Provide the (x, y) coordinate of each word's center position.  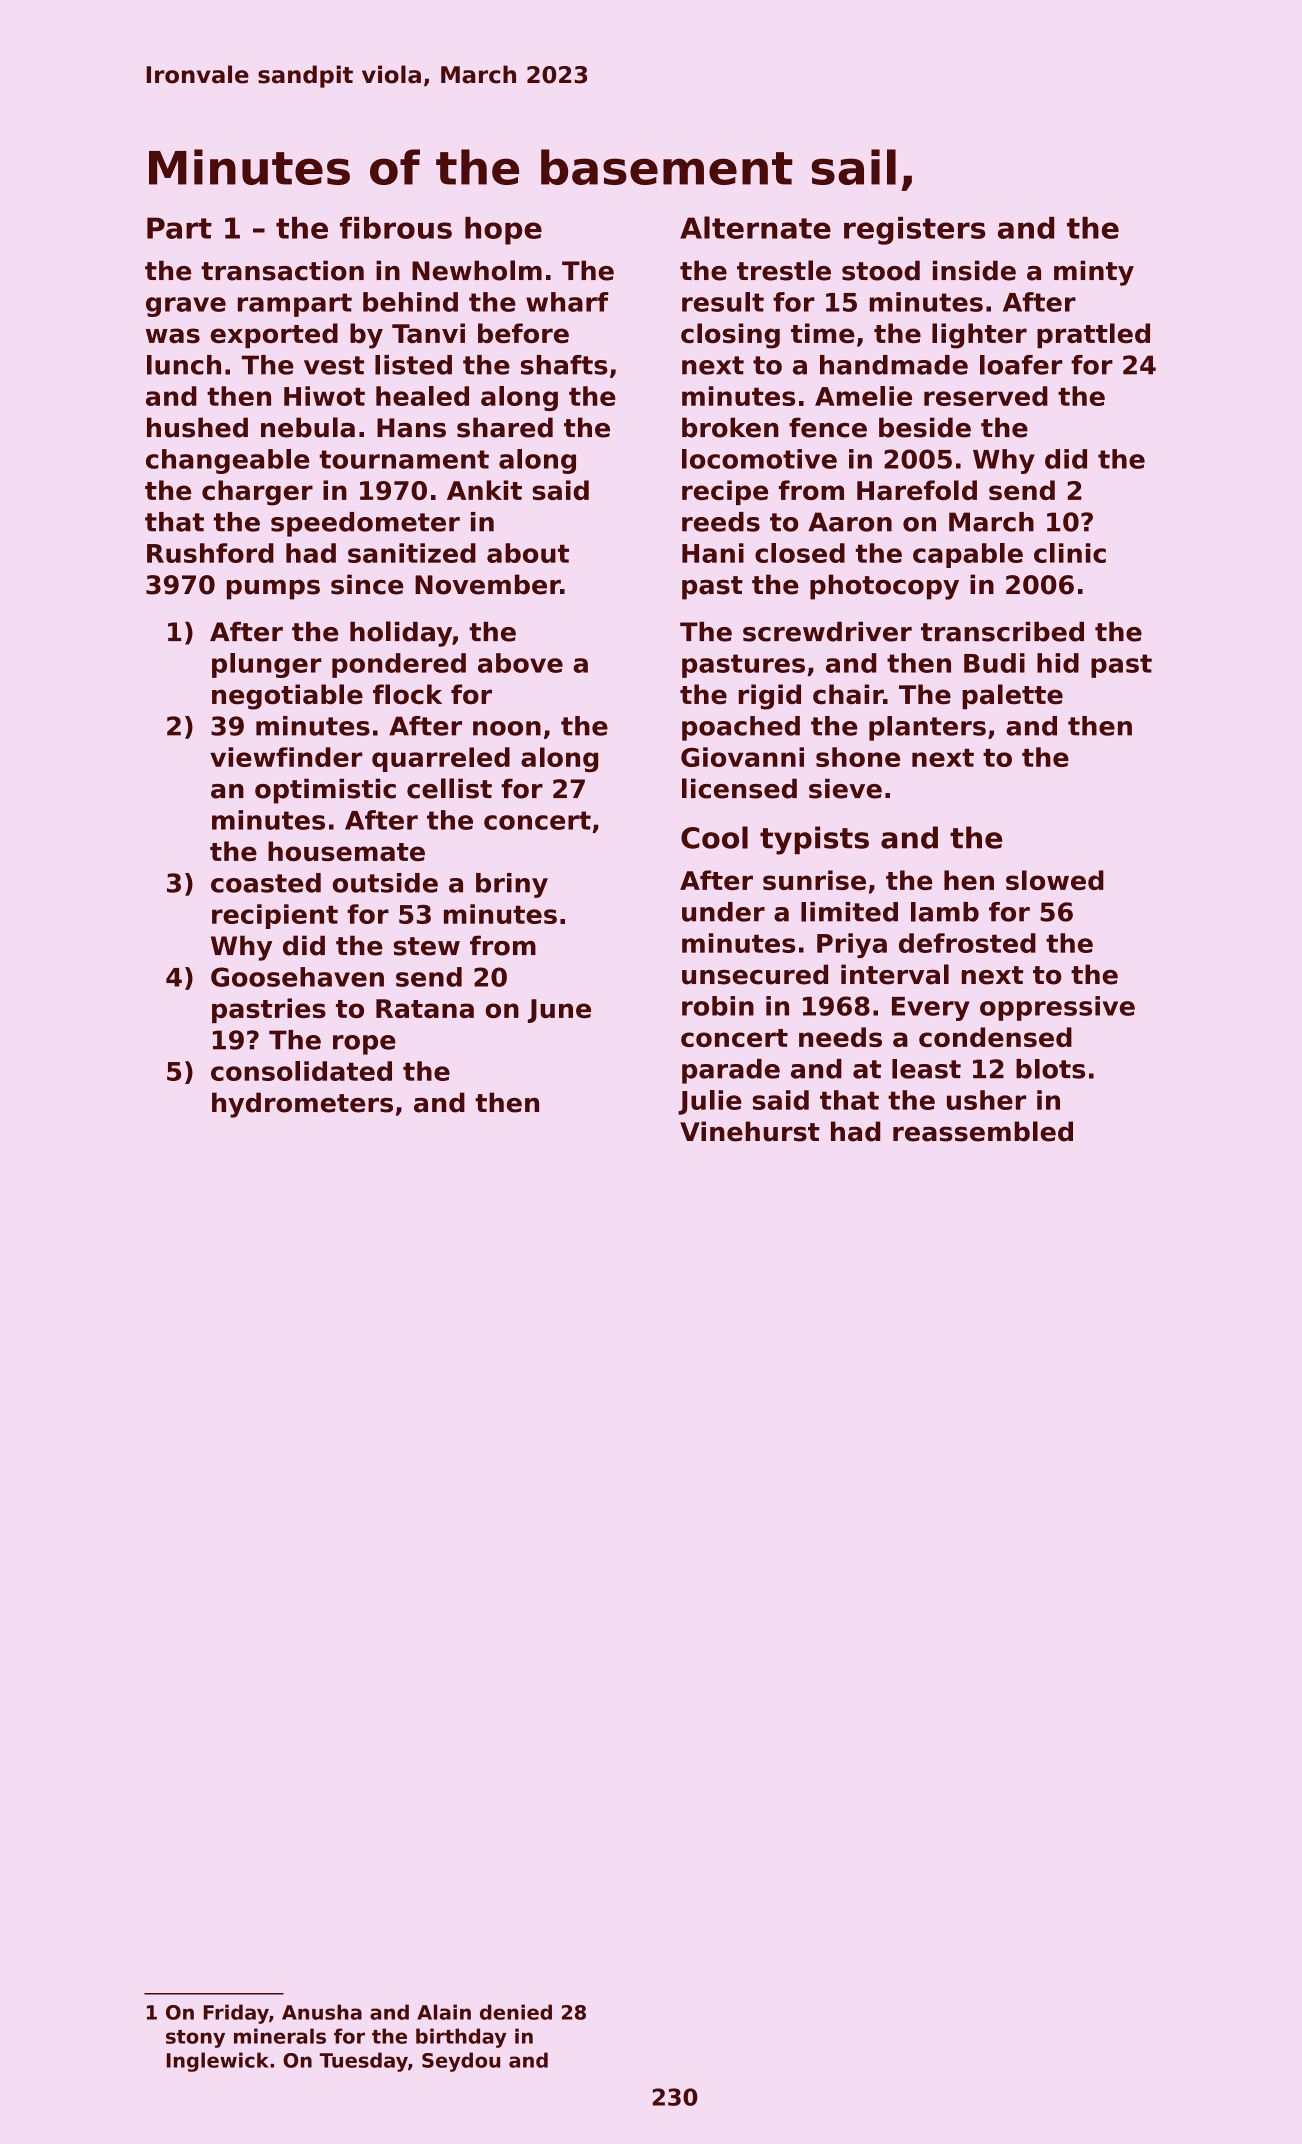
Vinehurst (750, 1131)
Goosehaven (297, 977)
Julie (710, 1102)
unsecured (755, 974)
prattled (1093, 335)
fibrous (396, 228)
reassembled (983, 1131)
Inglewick (217, 2062)
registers (915, 231)
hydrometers (302, 1105)
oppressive (1057, 1008)
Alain (444, 2012)
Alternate (755, 227)
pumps (273, 590)
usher (986, 1100)
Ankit (484, 490)
